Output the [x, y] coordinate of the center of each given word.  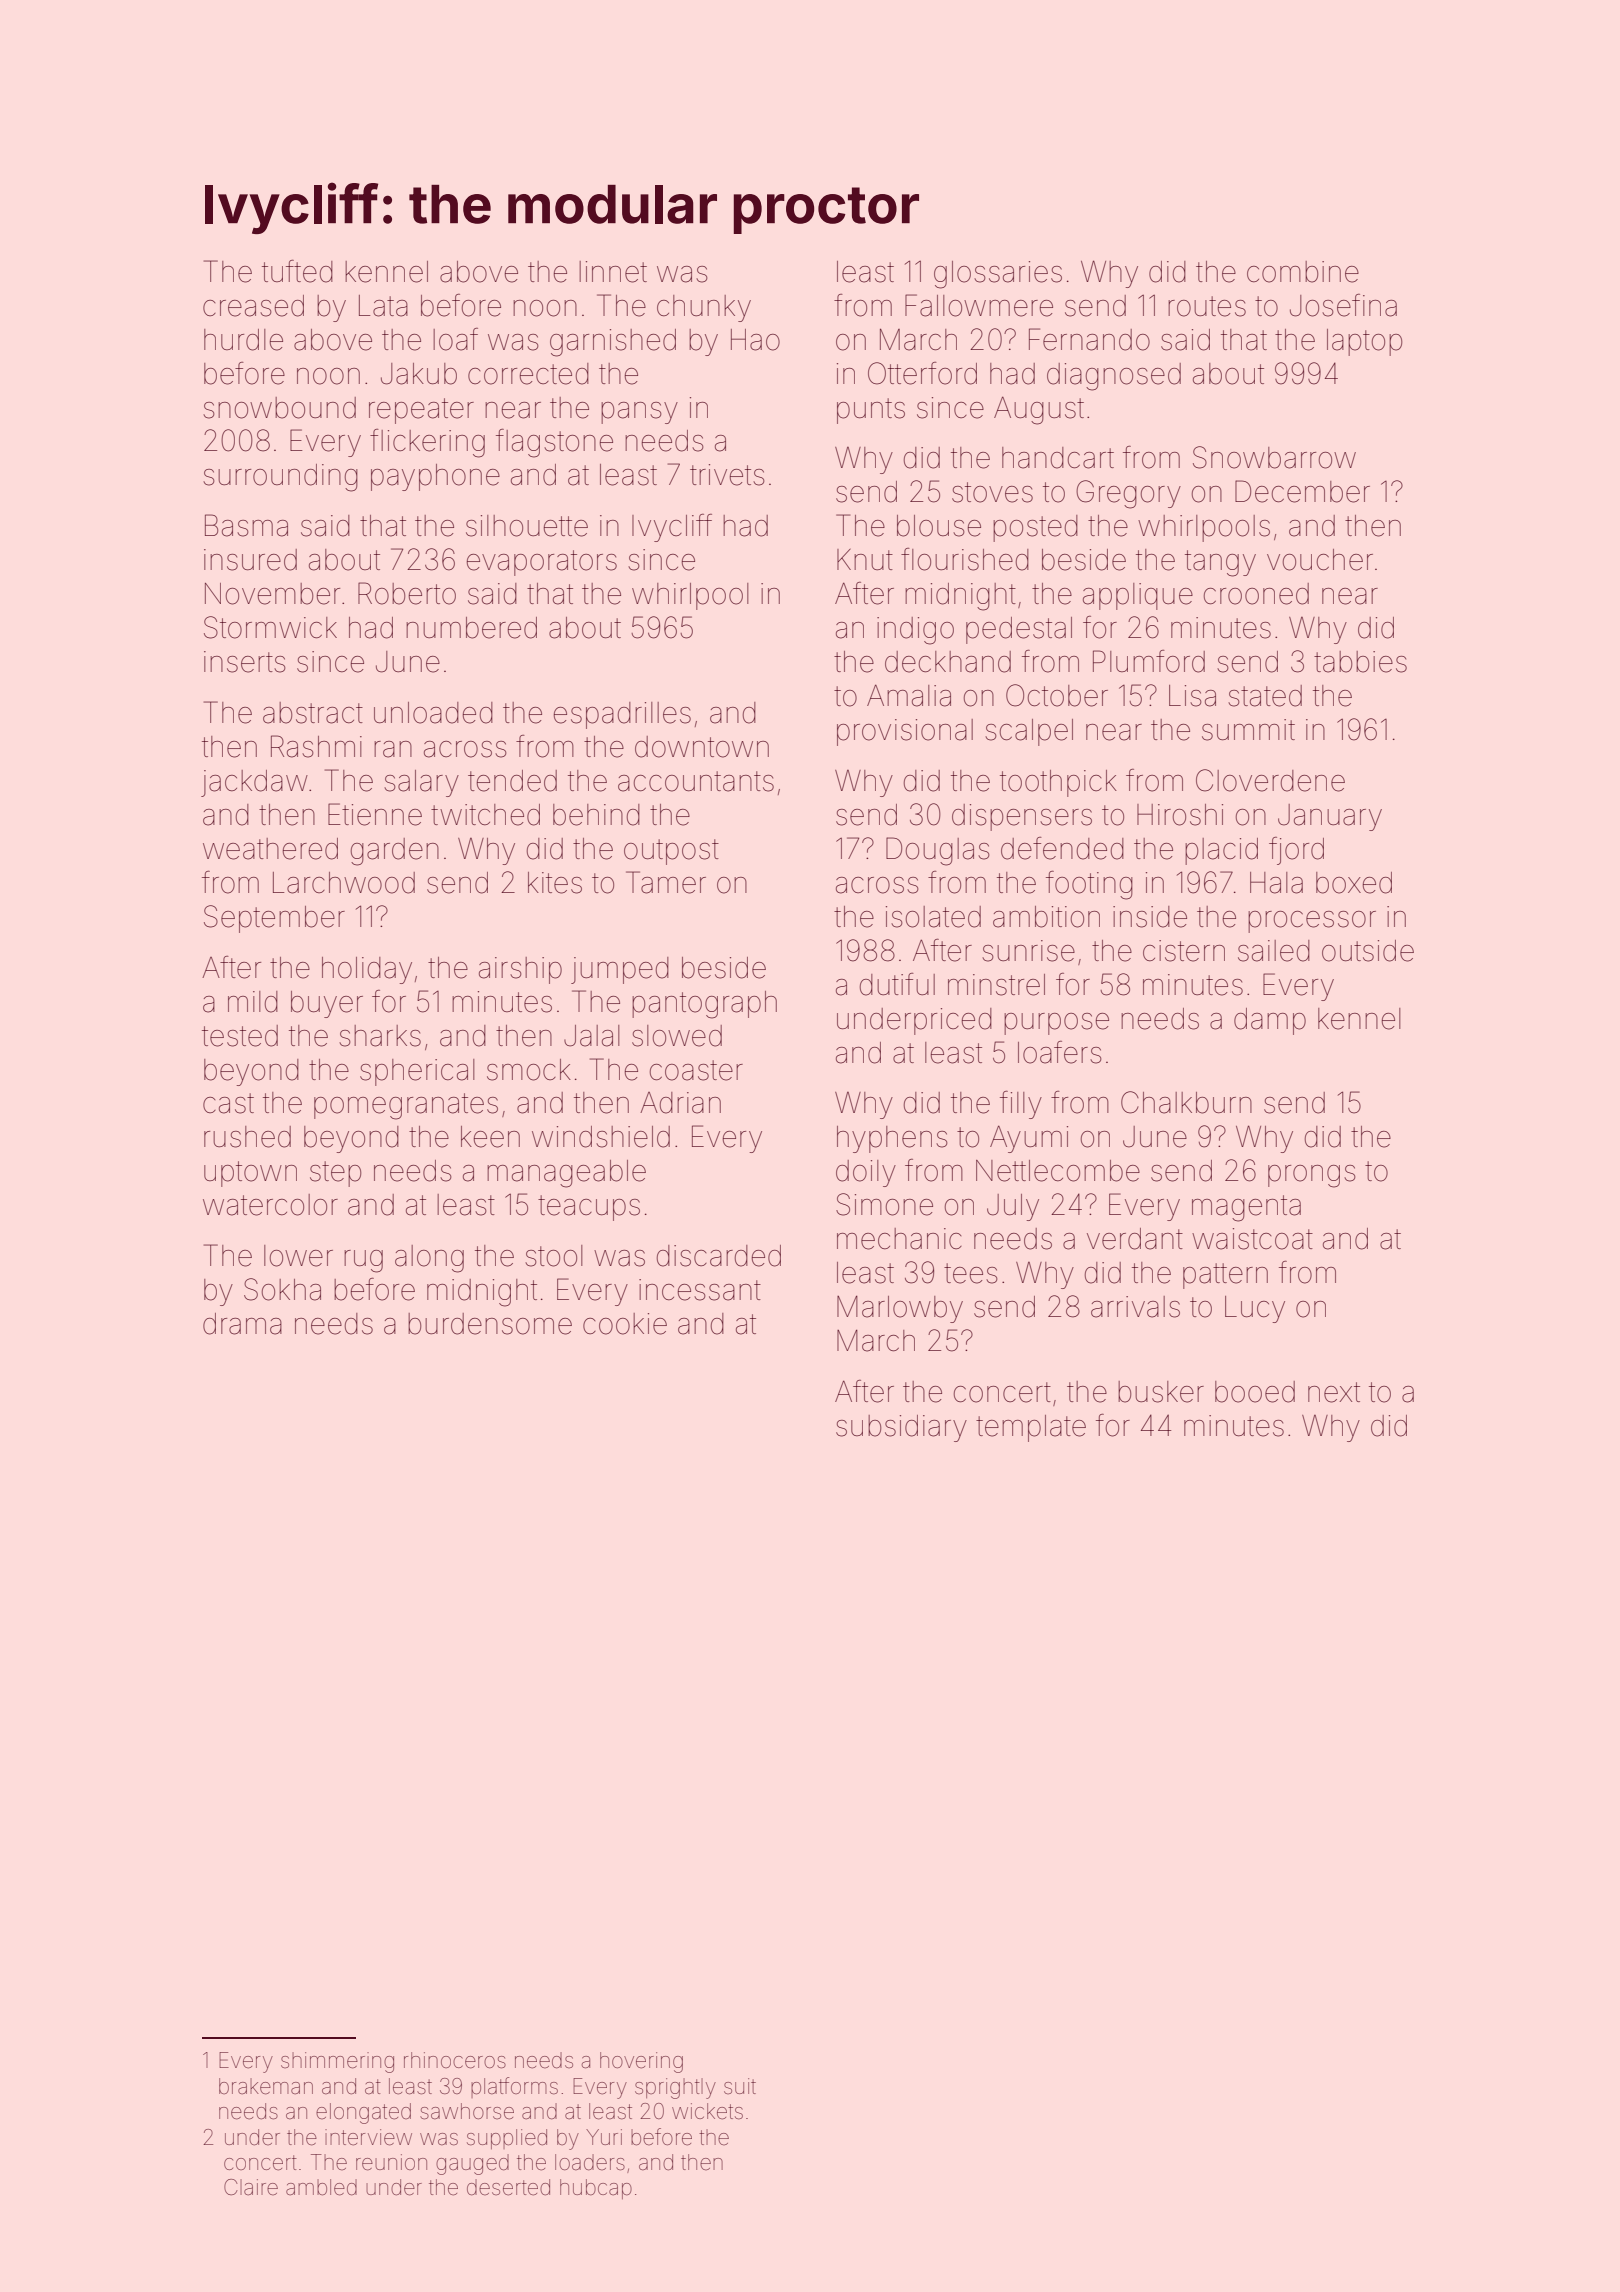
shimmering [337, 2062]
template [1031, 1428]
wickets [707, 2111]
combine [1303, 272]
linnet [613, 272]
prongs [1311, 1176]
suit [740, 2086]
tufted [297, 271]
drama [242, 1324]
